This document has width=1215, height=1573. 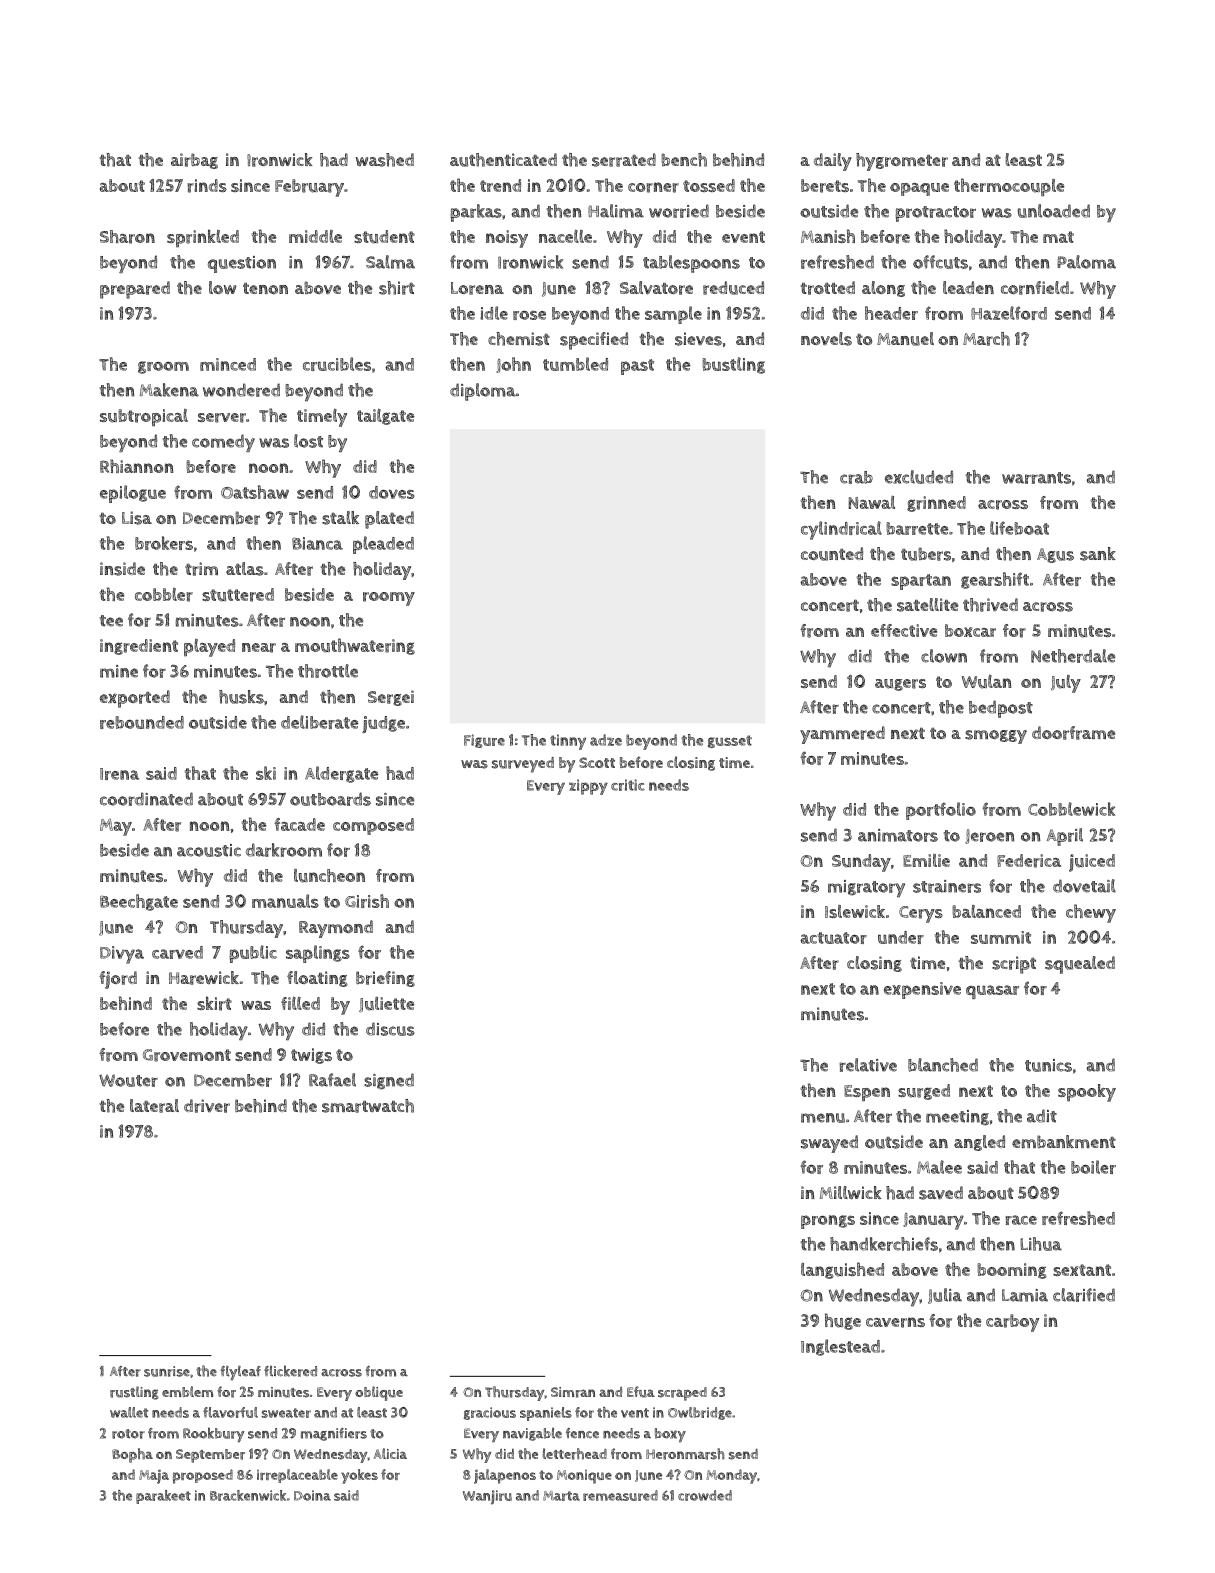 I want to click on driver, so click(x=207, y=1106).
